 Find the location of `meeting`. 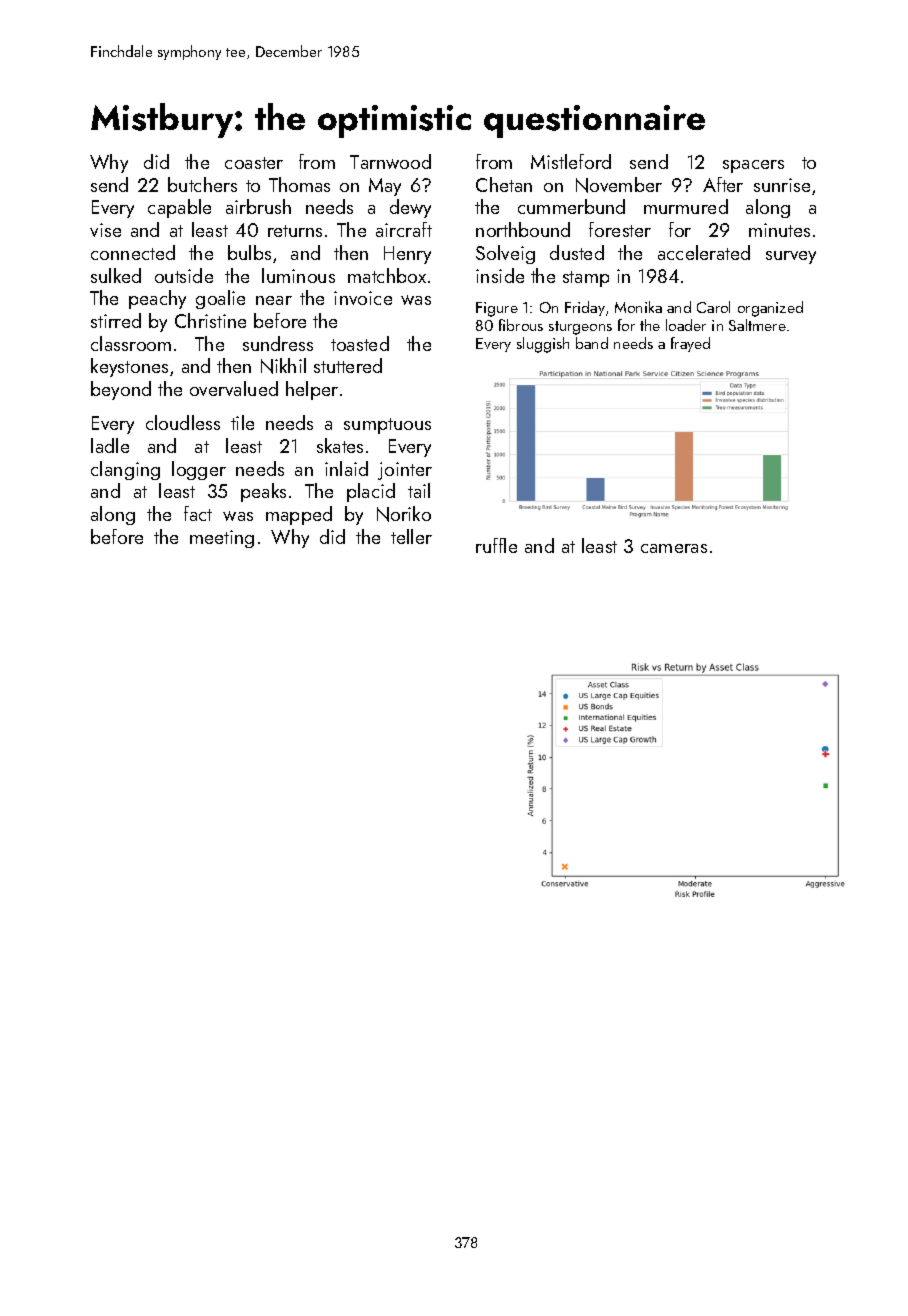

meeting is located at coordinates (222, 539).
